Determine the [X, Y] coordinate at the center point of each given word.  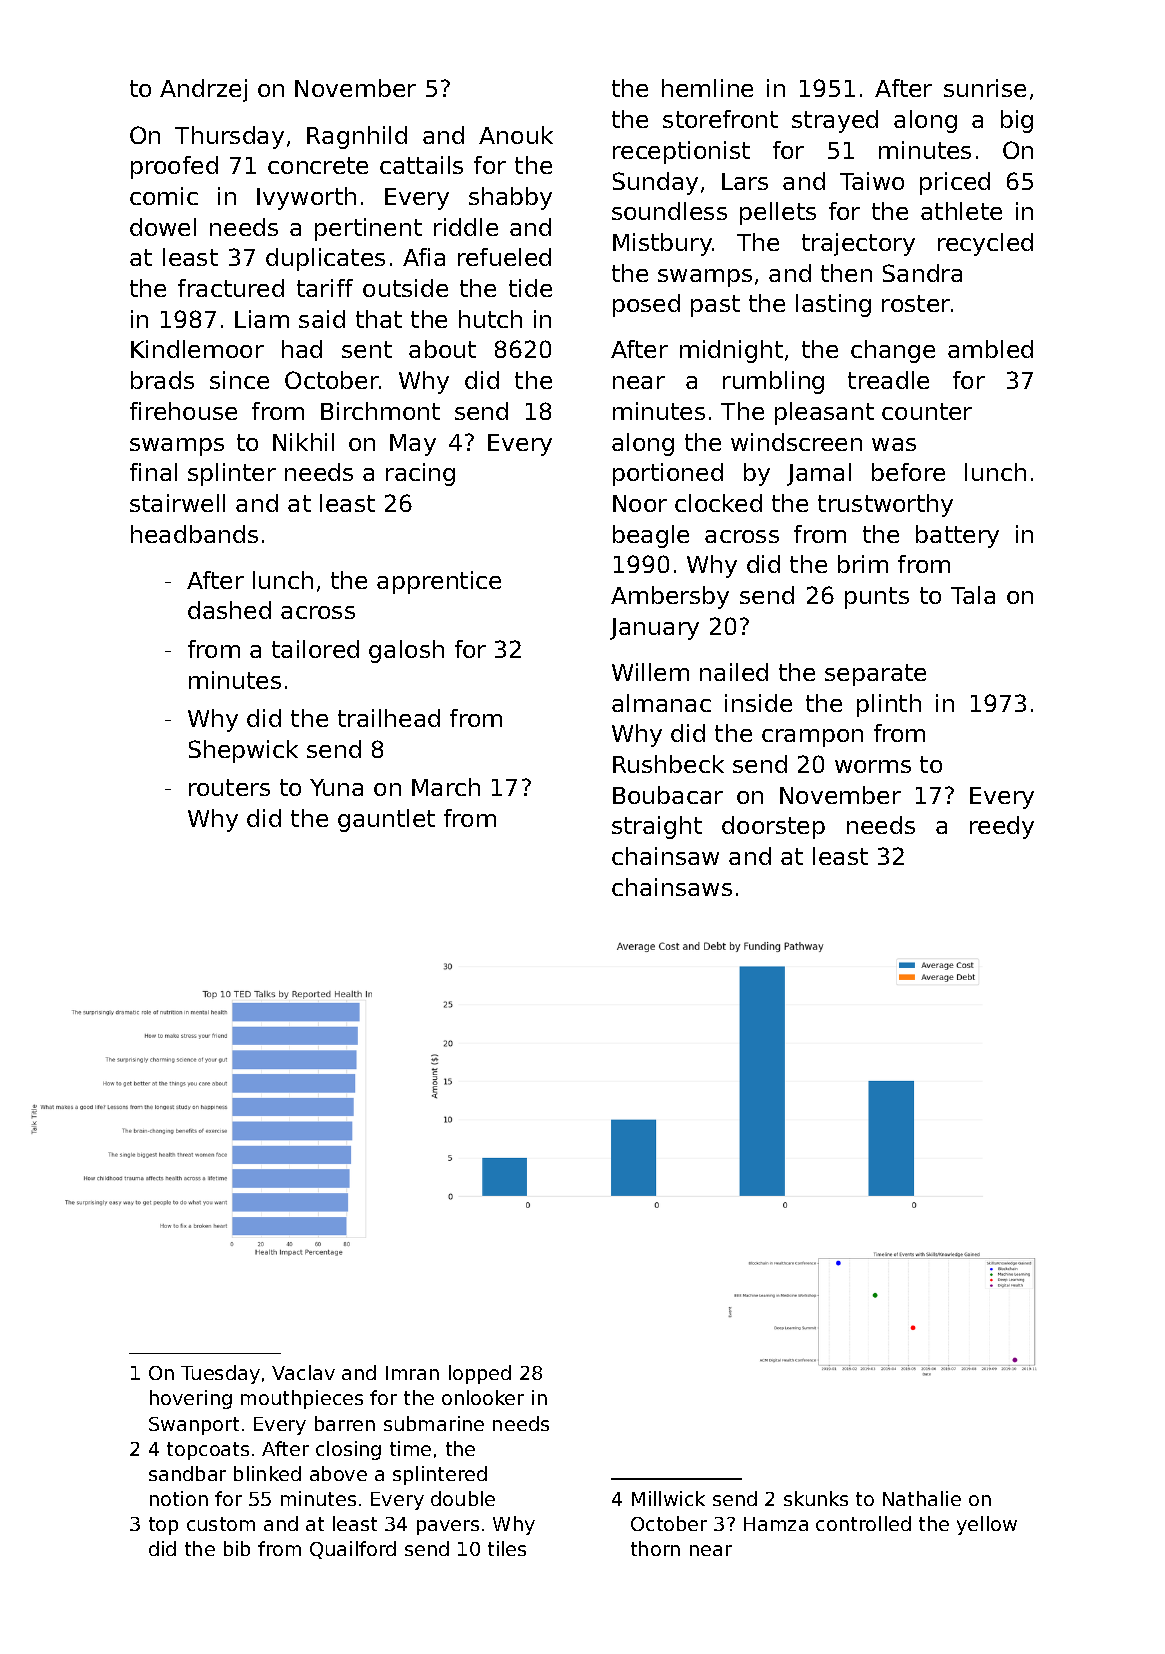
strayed [835, 121]
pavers [448, 1527]
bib [237, 1548]
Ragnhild [357, 137]
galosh [406, 651]
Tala [973, 595]
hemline [707, 88]
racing [420, 474]
